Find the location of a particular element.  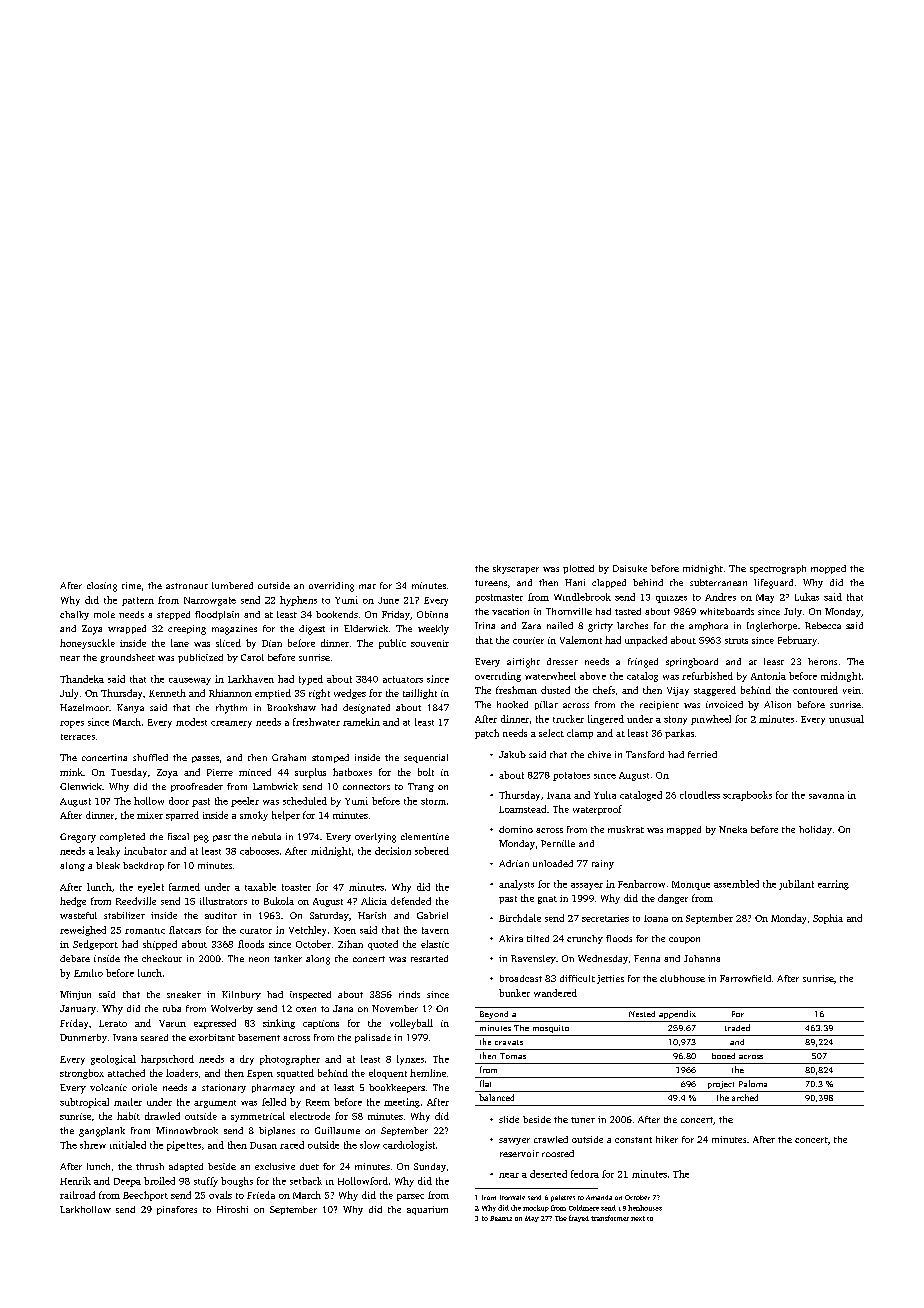

chalky is located at coordinates (74, 615).
